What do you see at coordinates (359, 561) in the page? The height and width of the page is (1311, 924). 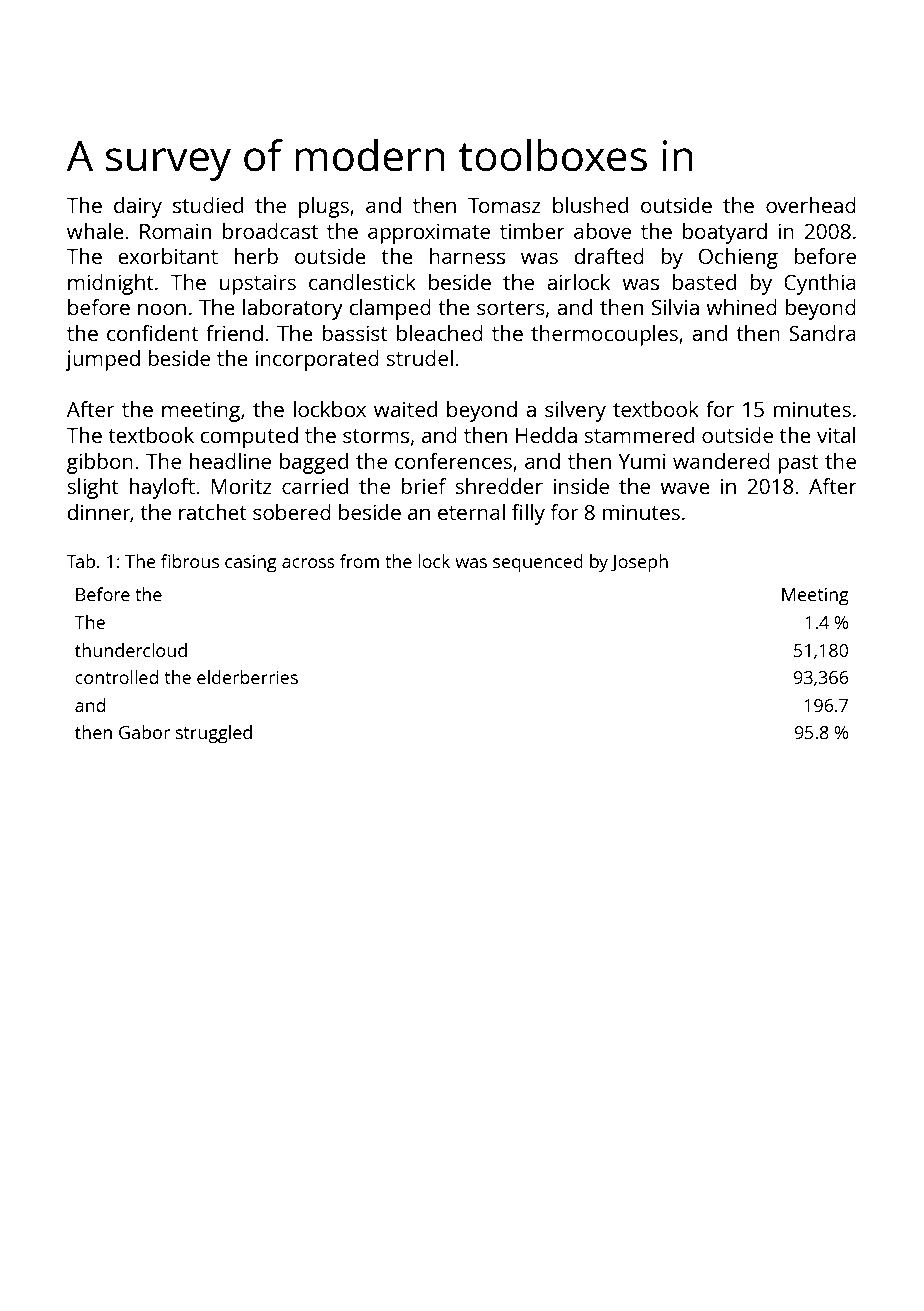 I see `from` at bounding box center [359, 561].
